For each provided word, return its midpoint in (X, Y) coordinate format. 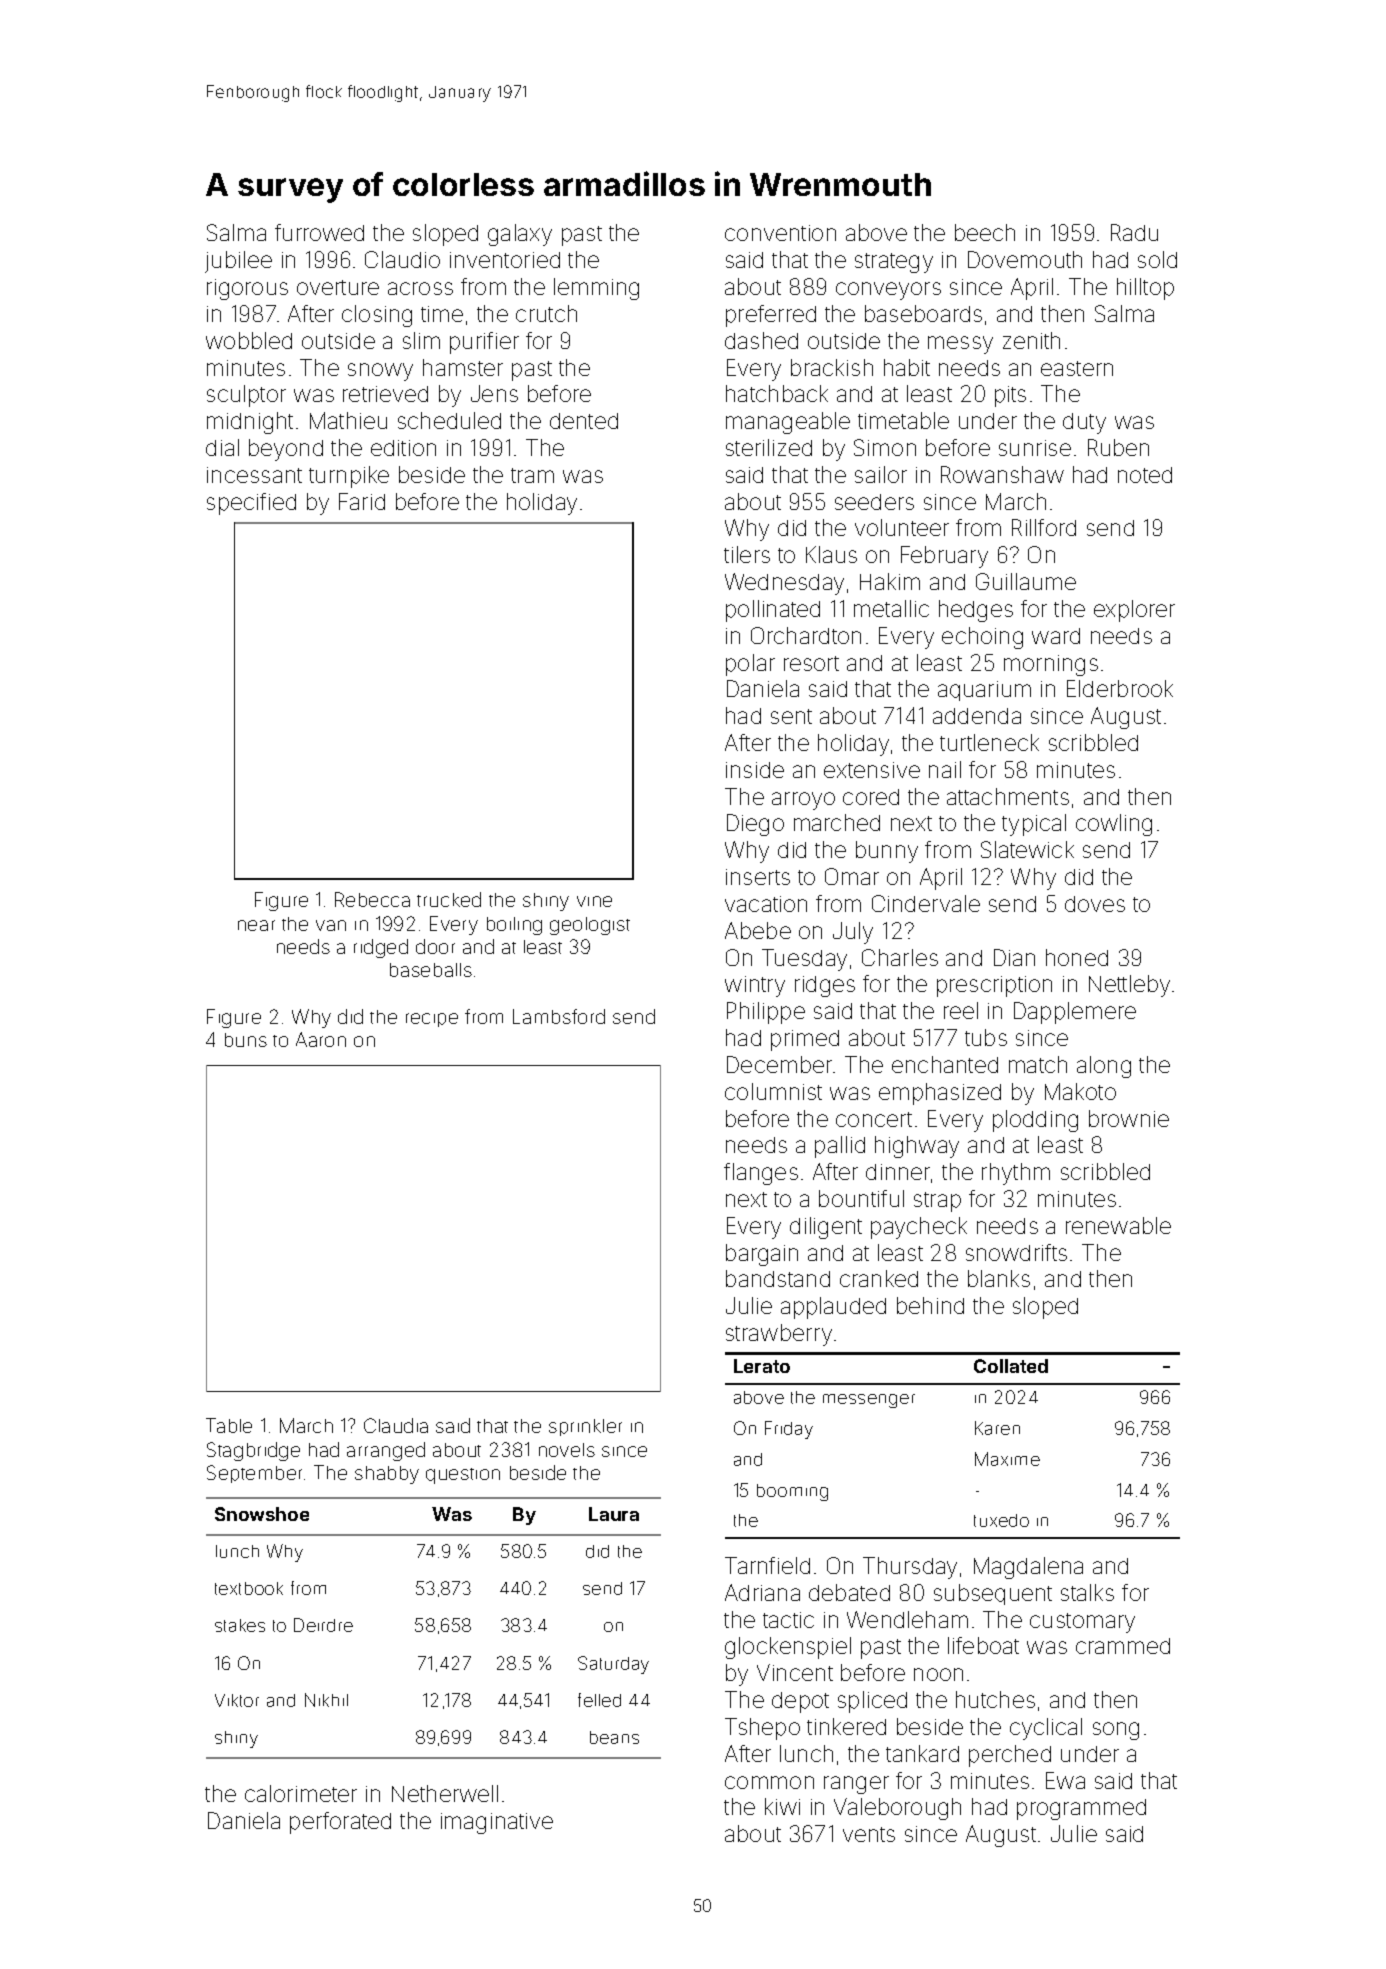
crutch (546, 313)
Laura (614, 1514)
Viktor (237, 1700)
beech (985, 232)
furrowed (319, 232)
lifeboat (983, 1645)
